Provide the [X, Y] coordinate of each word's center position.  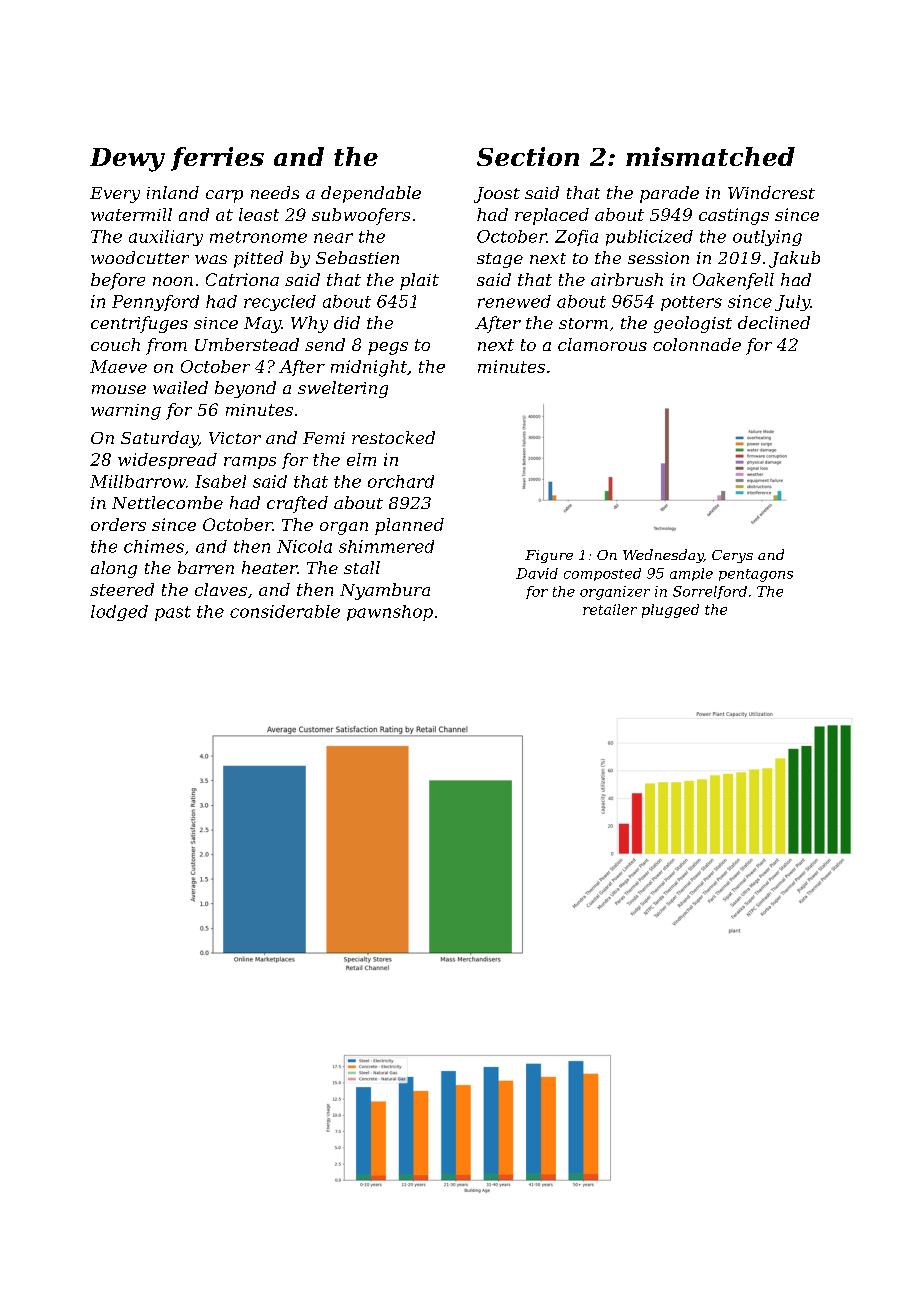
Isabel [220, 481]
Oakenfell [733, 281]
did [347, 322]
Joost [497, 195]
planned [409, 526]
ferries [217, 159]
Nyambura [385, 591]
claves [221, 589]
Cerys [732, 556]
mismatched [710, 156]
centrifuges [139, 324]
